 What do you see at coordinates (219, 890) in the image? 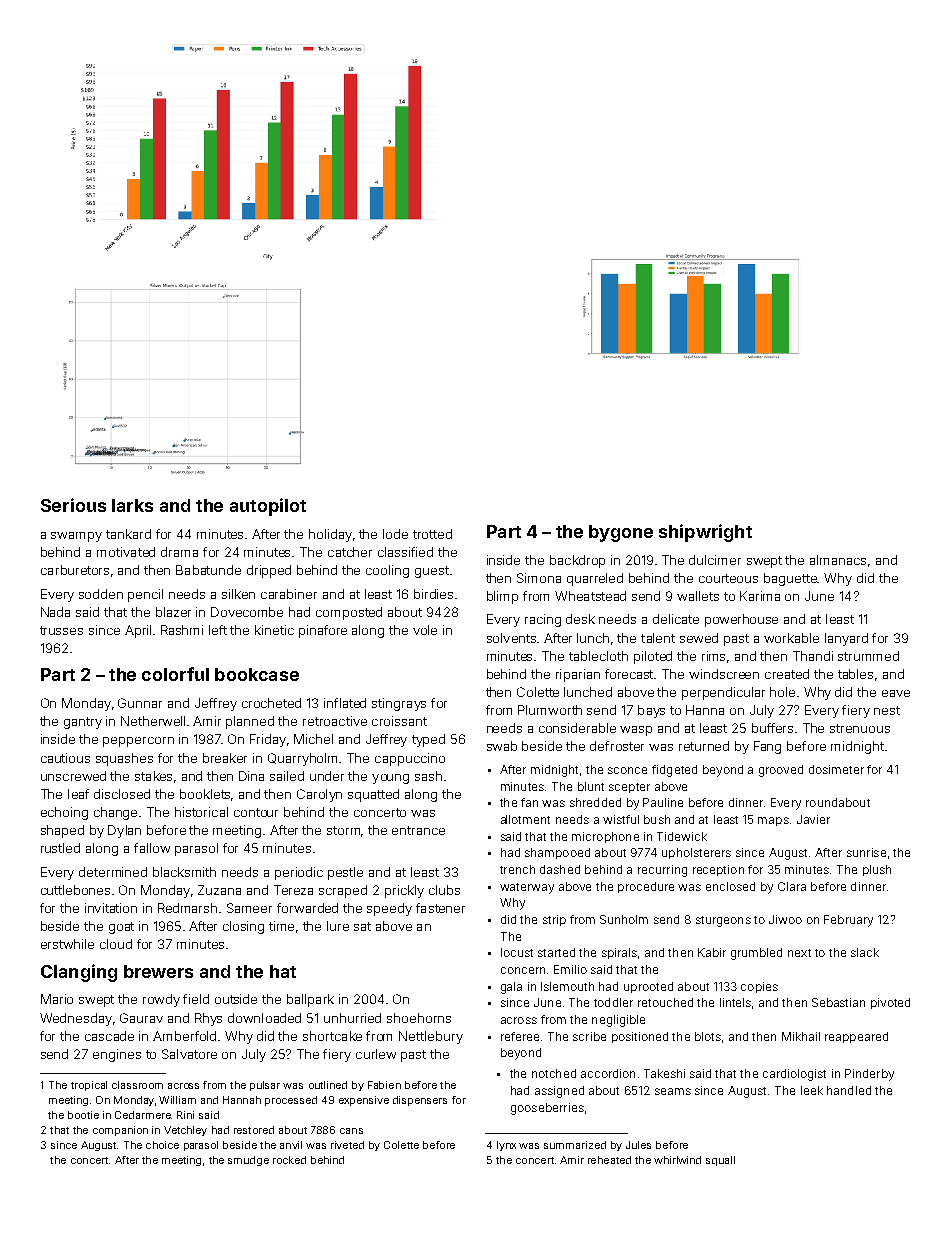
I see `Zuzana` at bounding box center [219, 890].
